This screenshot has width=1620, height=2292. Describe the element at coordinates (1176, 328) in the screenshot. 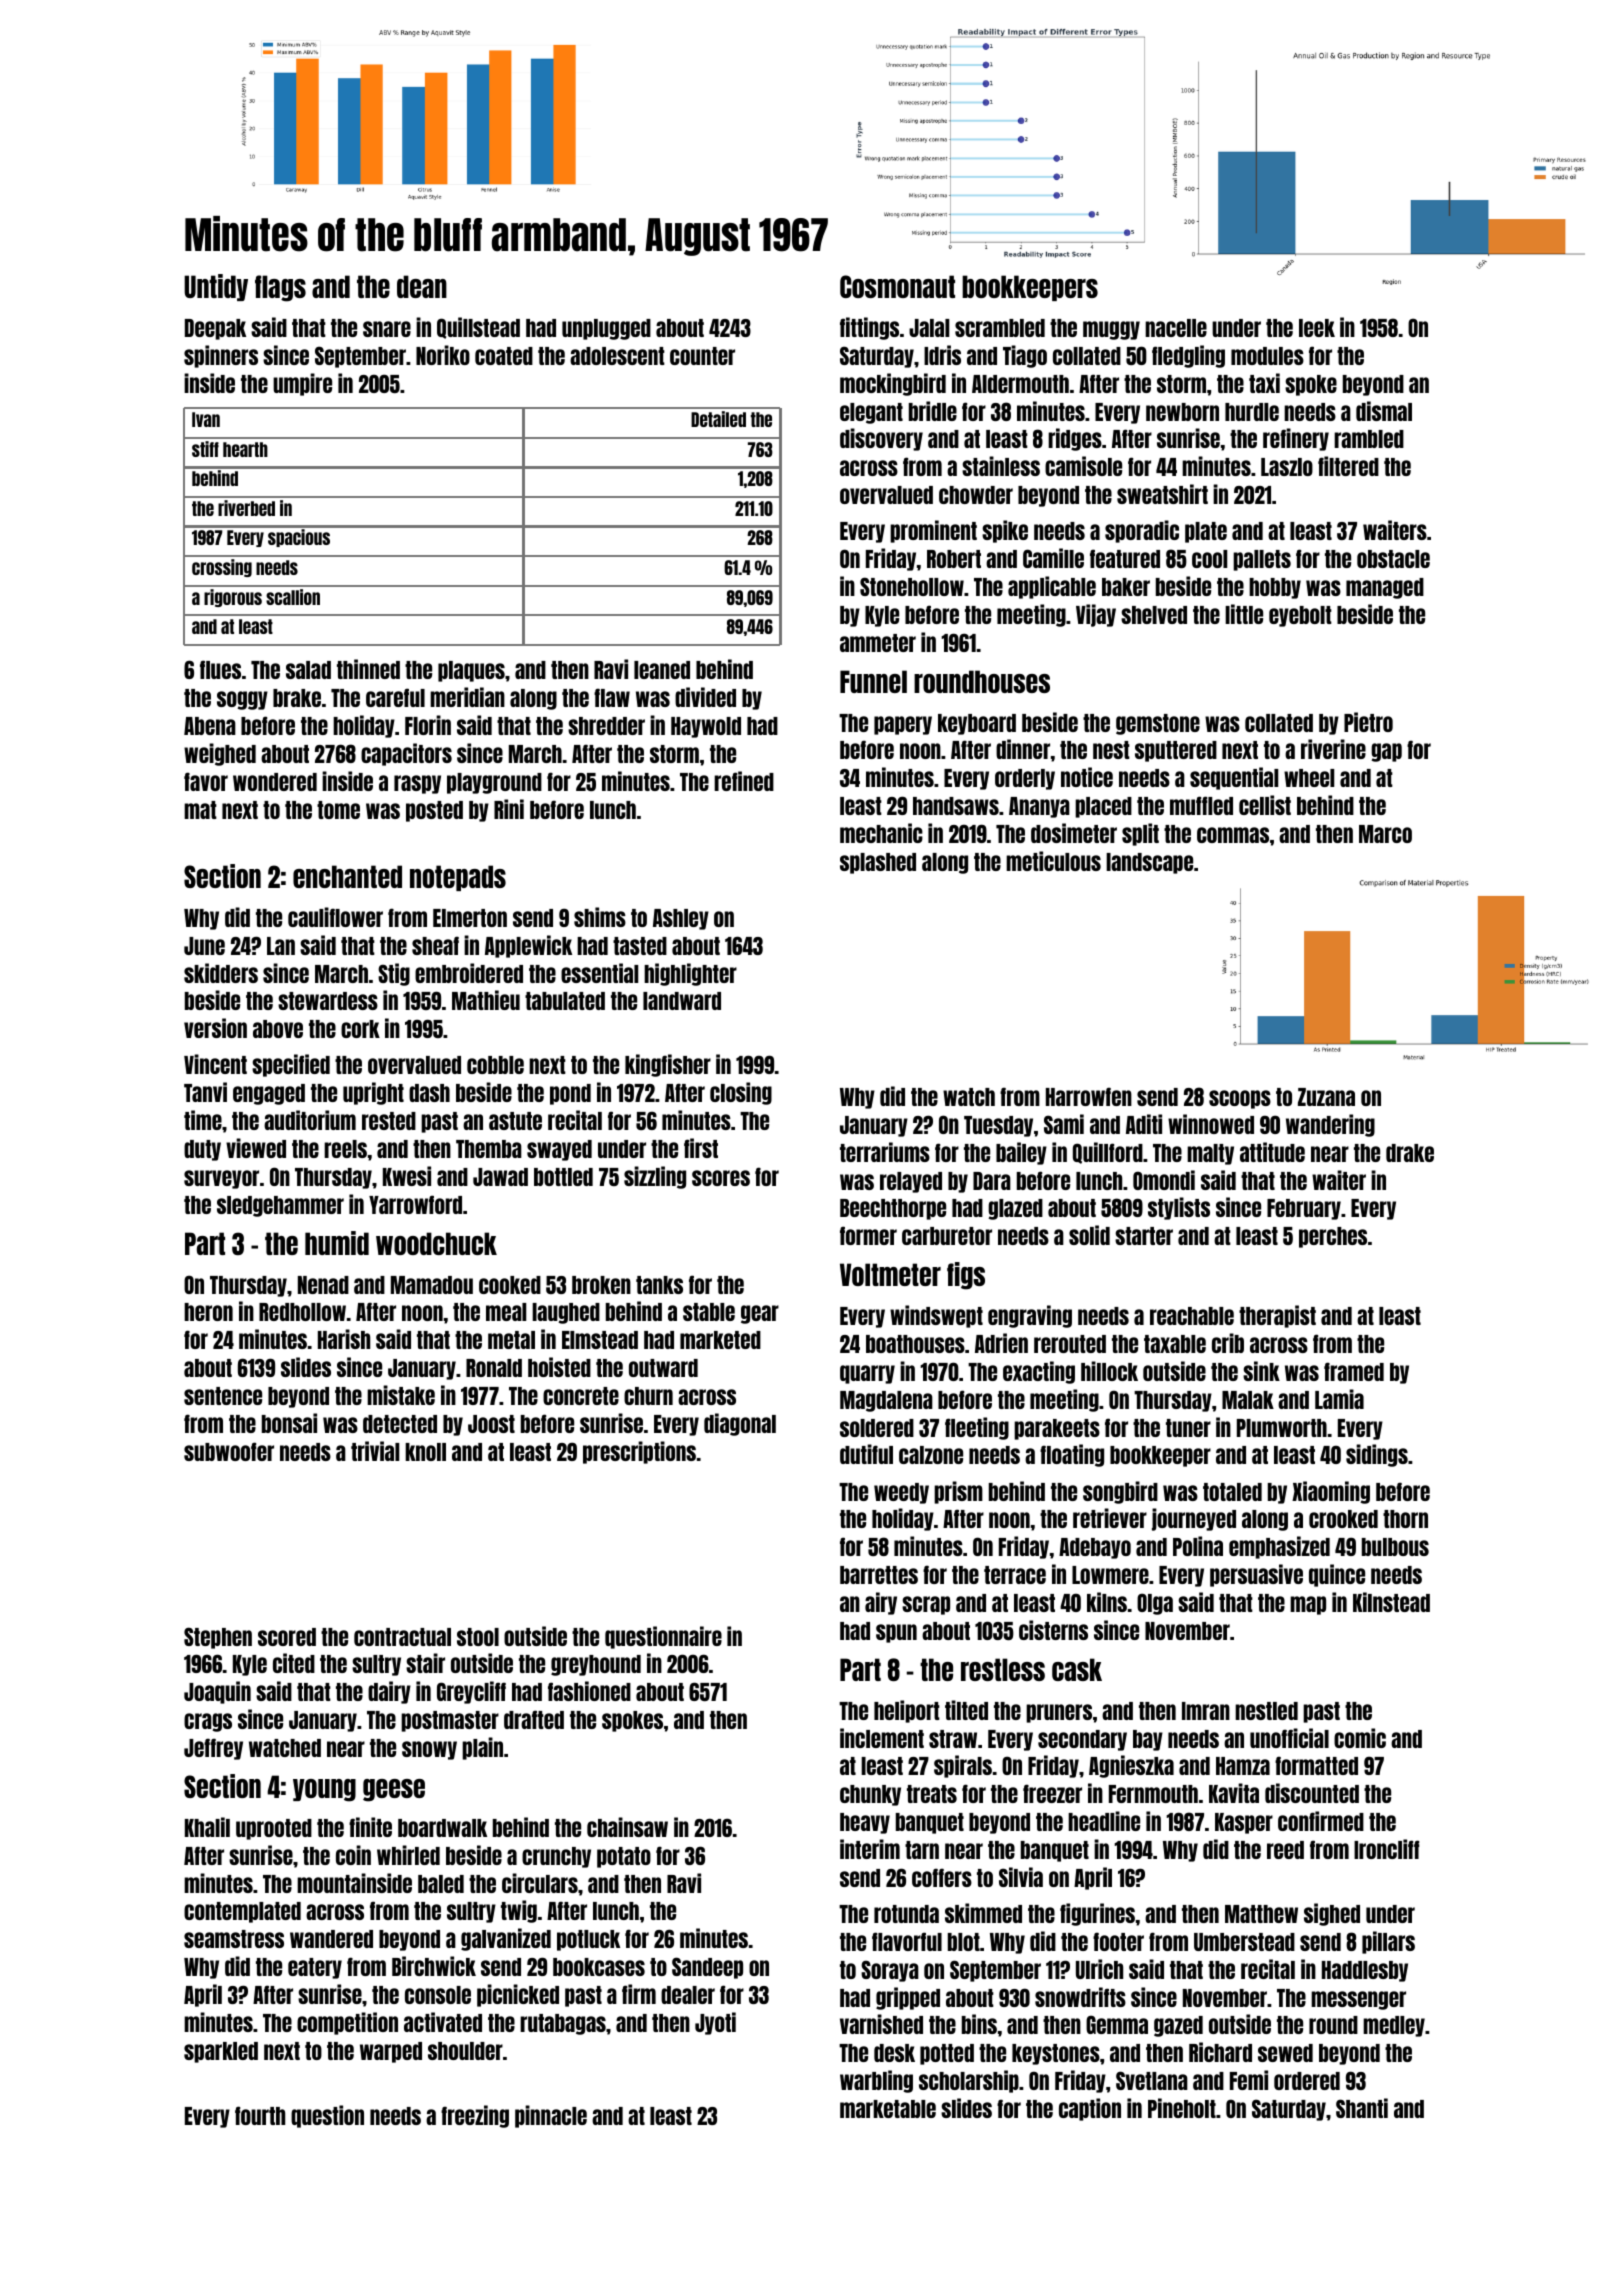

I see `nacelle` at that location.
